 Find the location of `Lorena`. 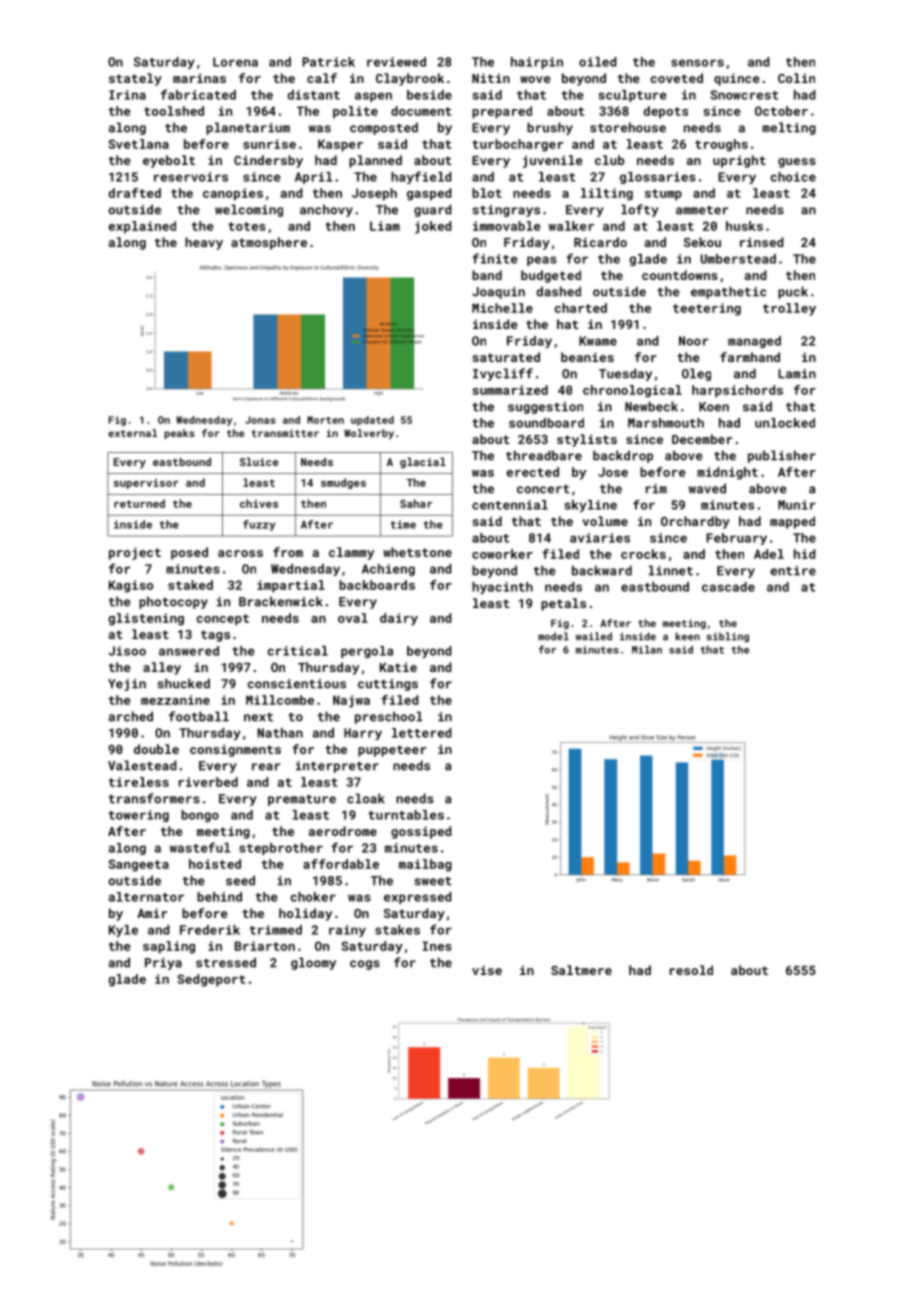

Lorena is located at coordinates (235, 62).
